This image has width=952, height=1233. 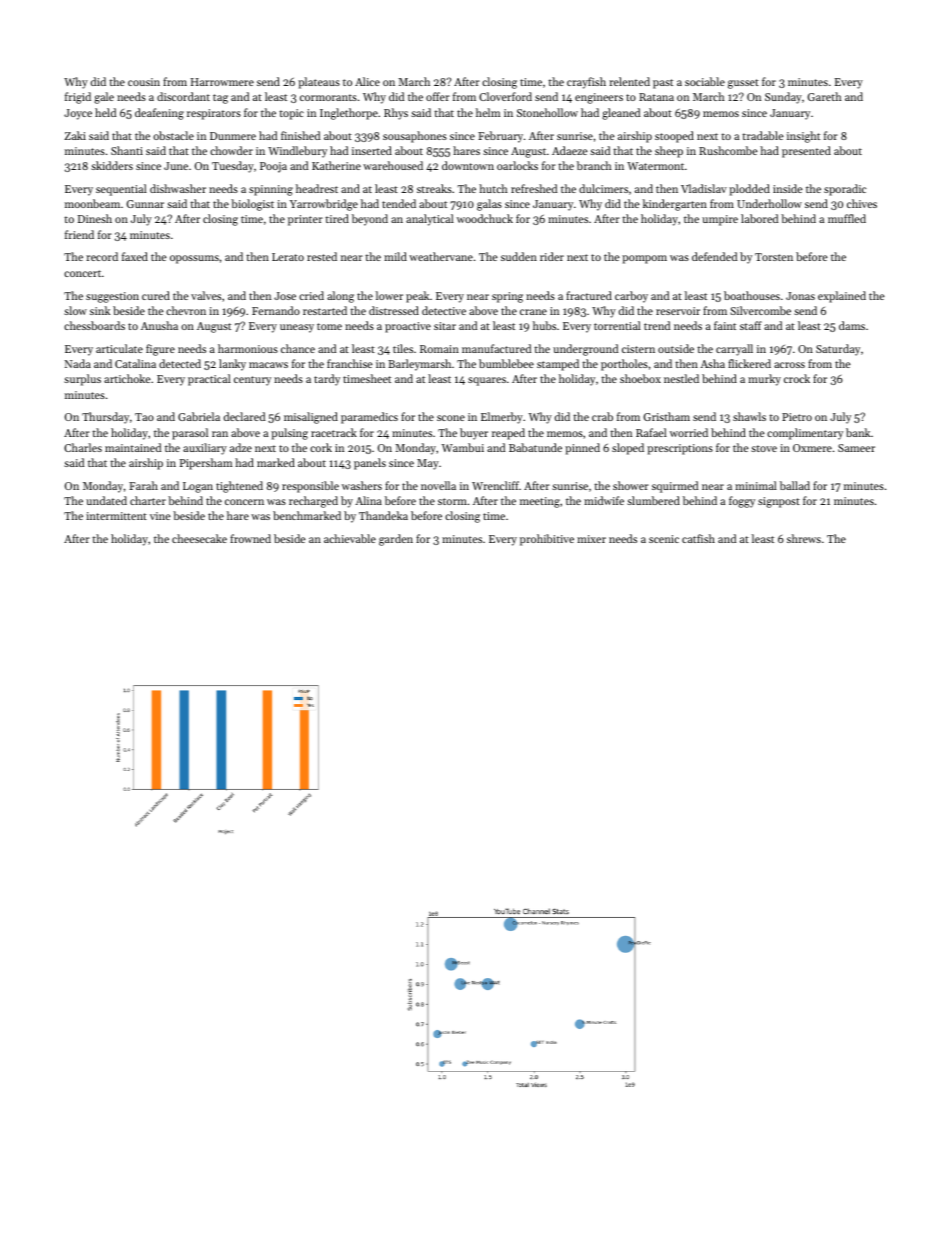 I want to click on underground, so click(x=585, y=350).
